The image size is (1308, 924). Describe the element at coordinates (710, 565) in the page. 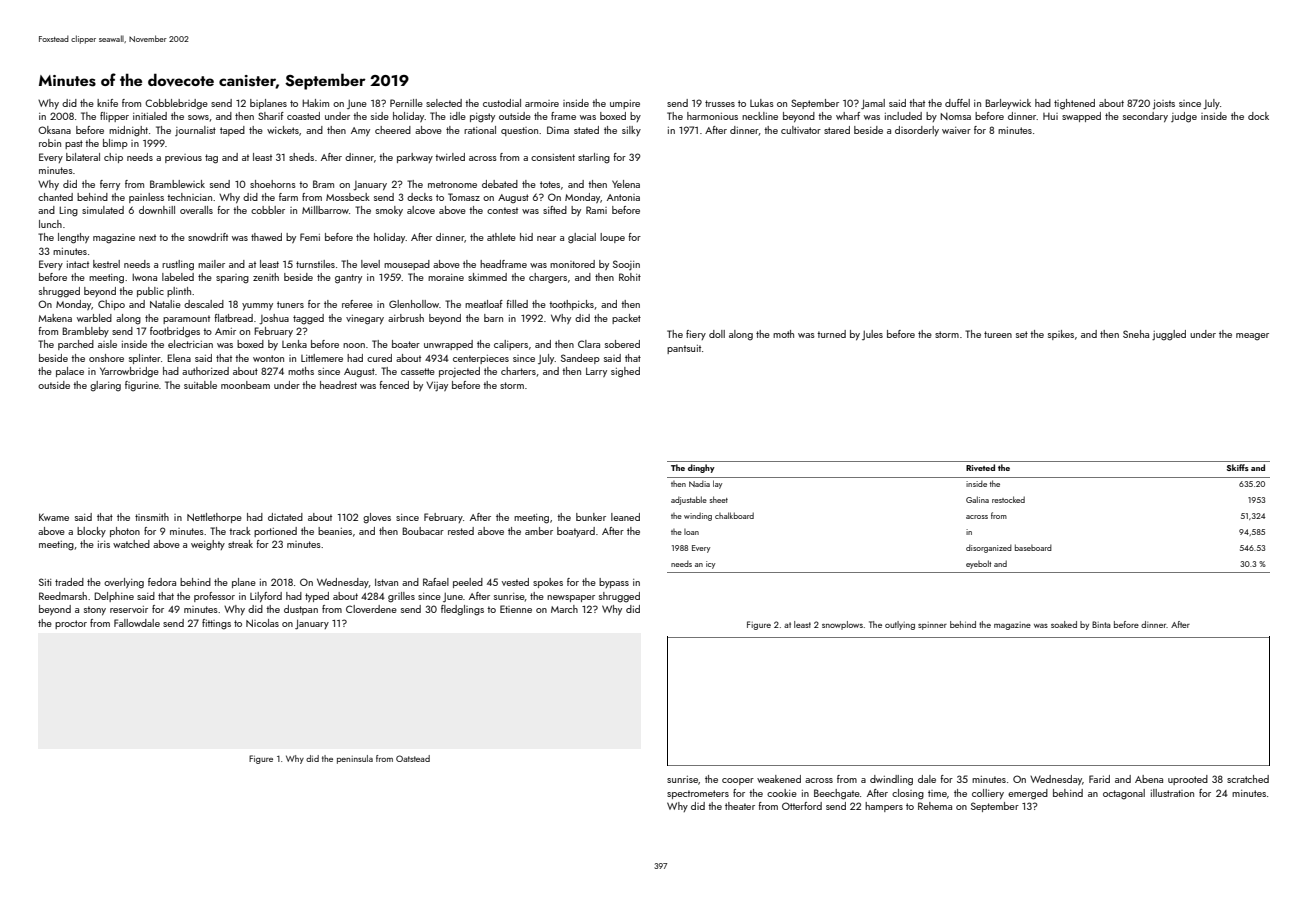

I see `icy` at that location.
